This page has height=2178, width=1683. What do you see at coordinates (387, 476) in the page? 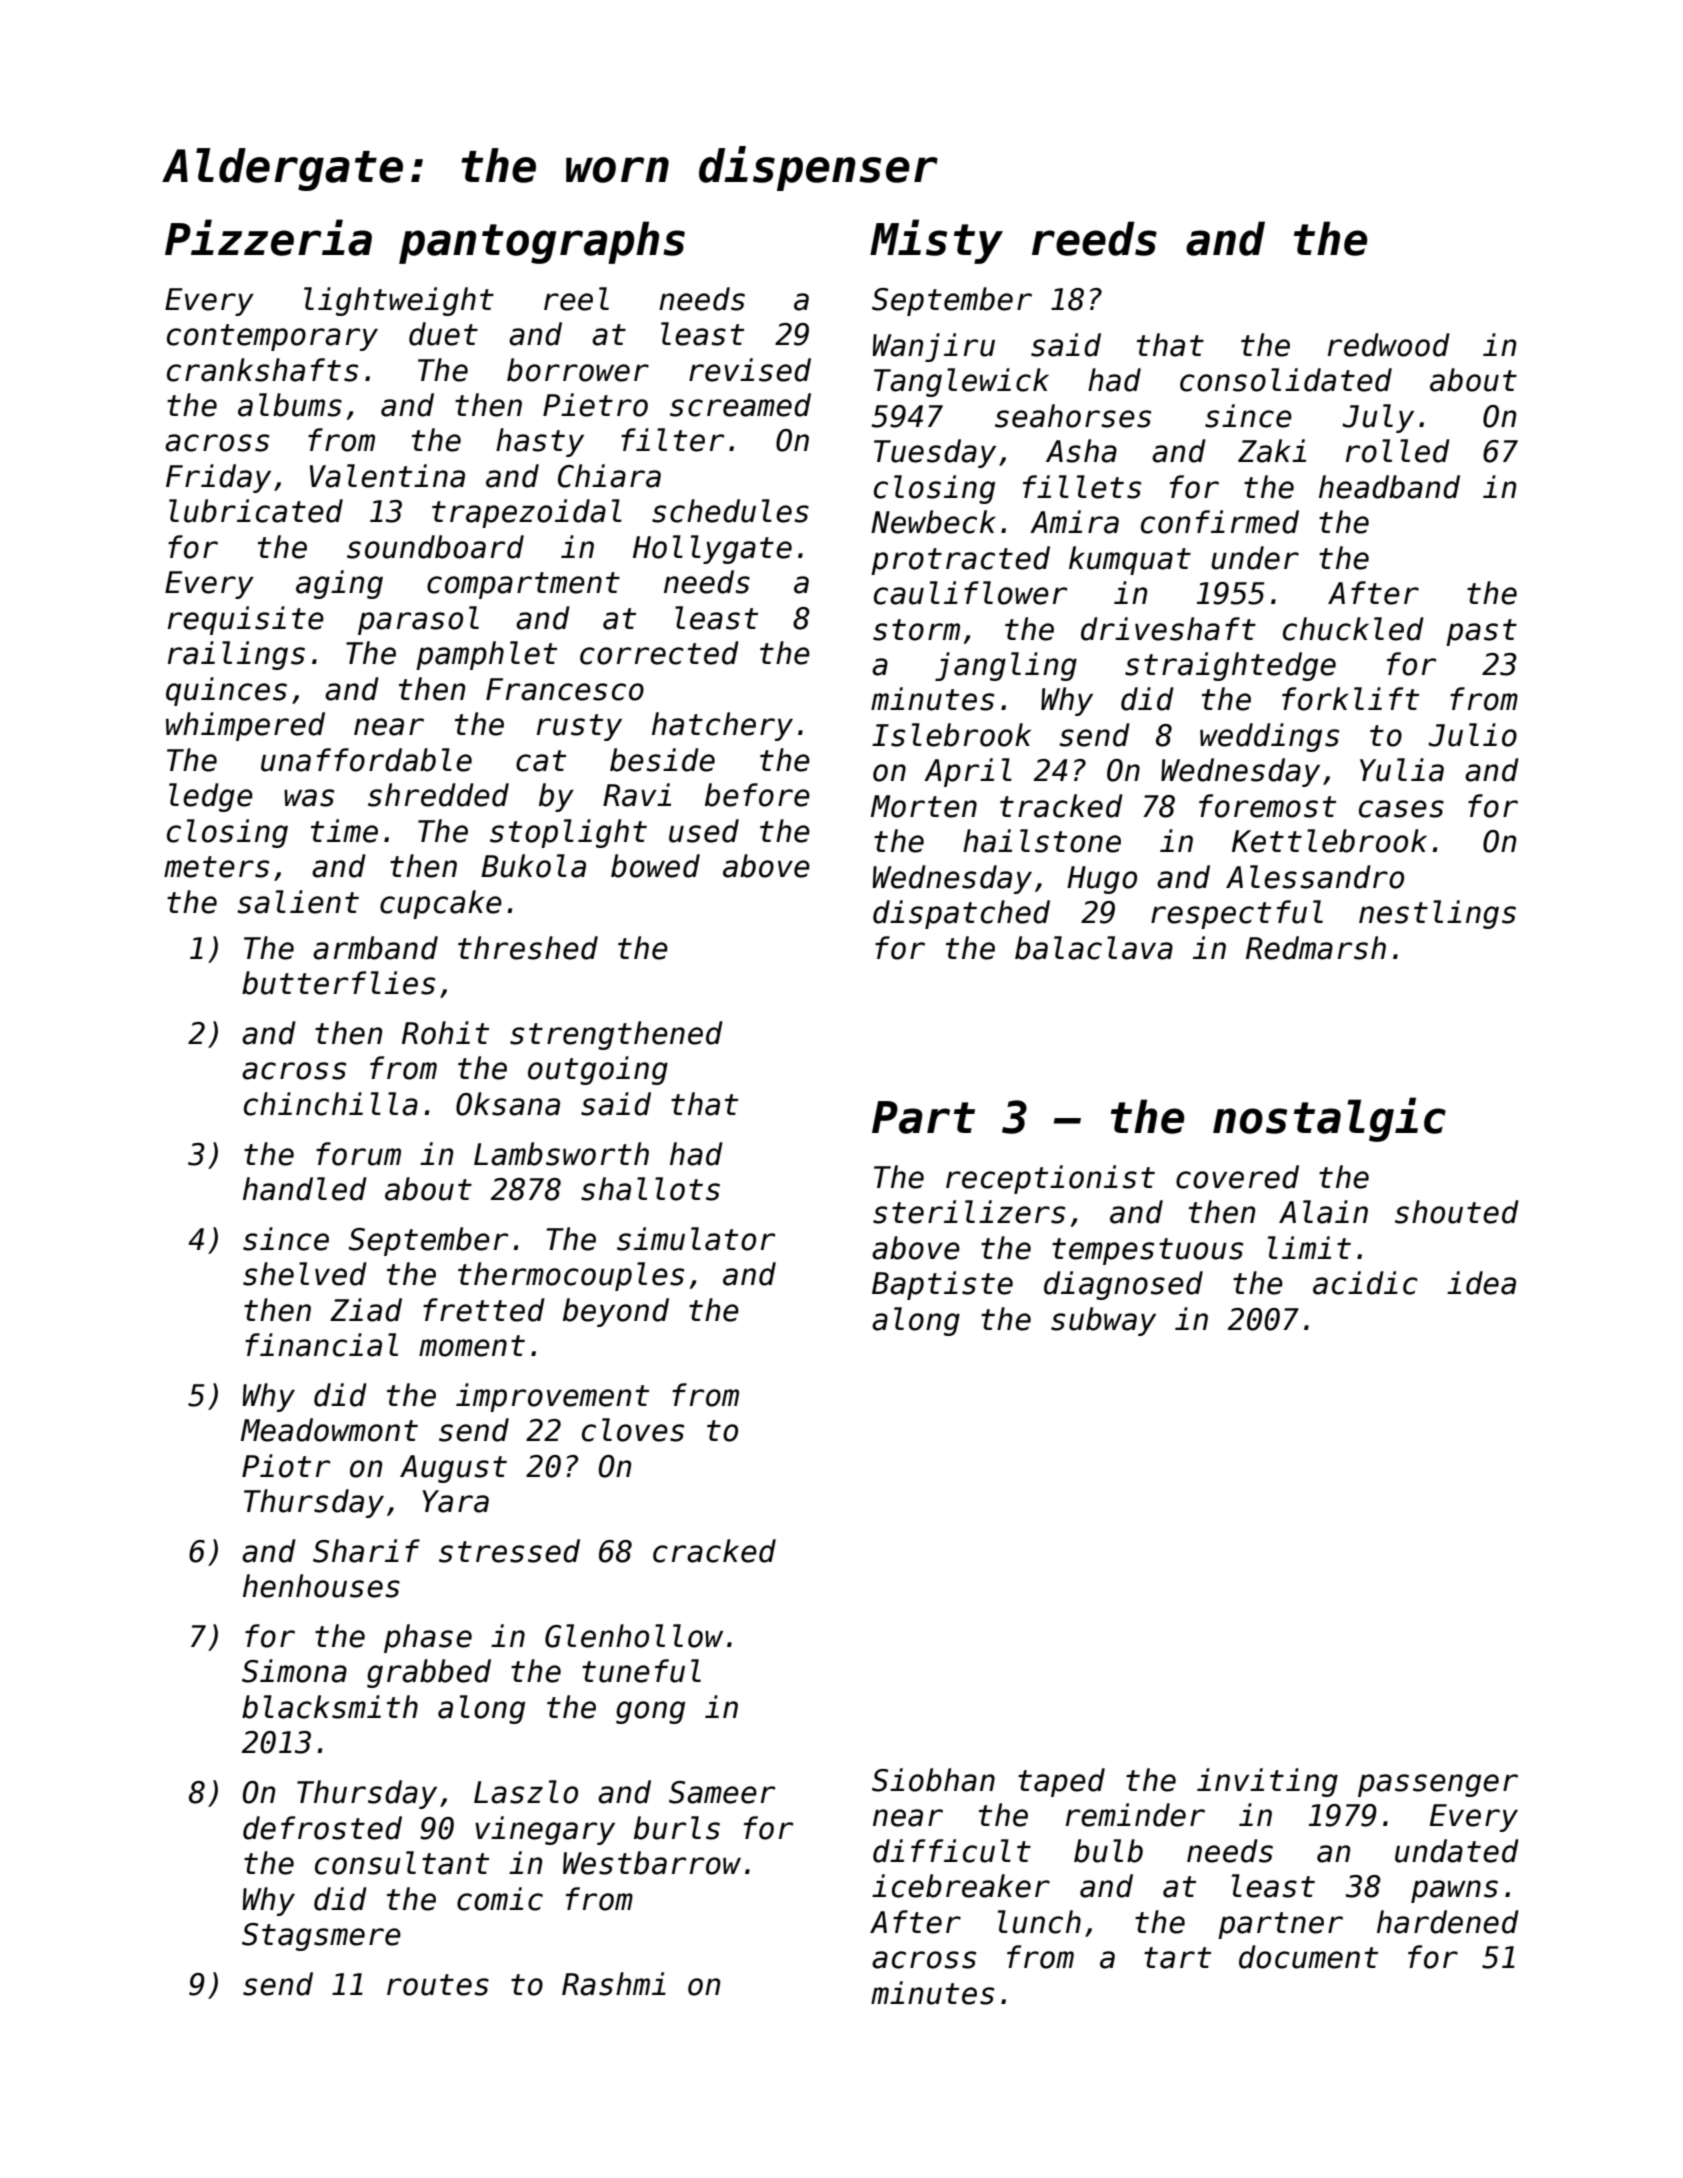
I see `Valentina` at bounding box center [387, 476].
